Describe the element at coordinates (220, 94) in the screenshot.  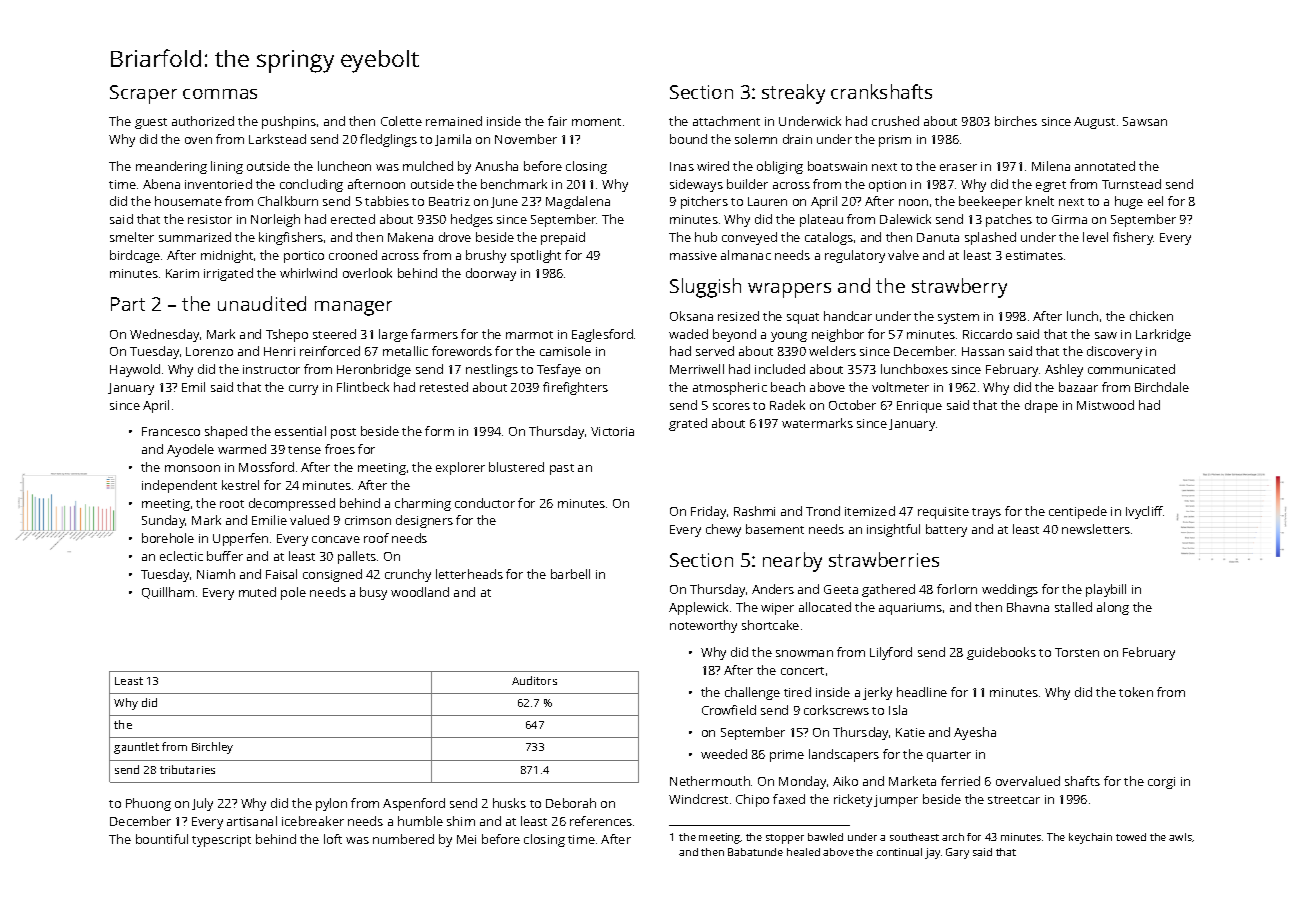
I see `commas` at that location.
